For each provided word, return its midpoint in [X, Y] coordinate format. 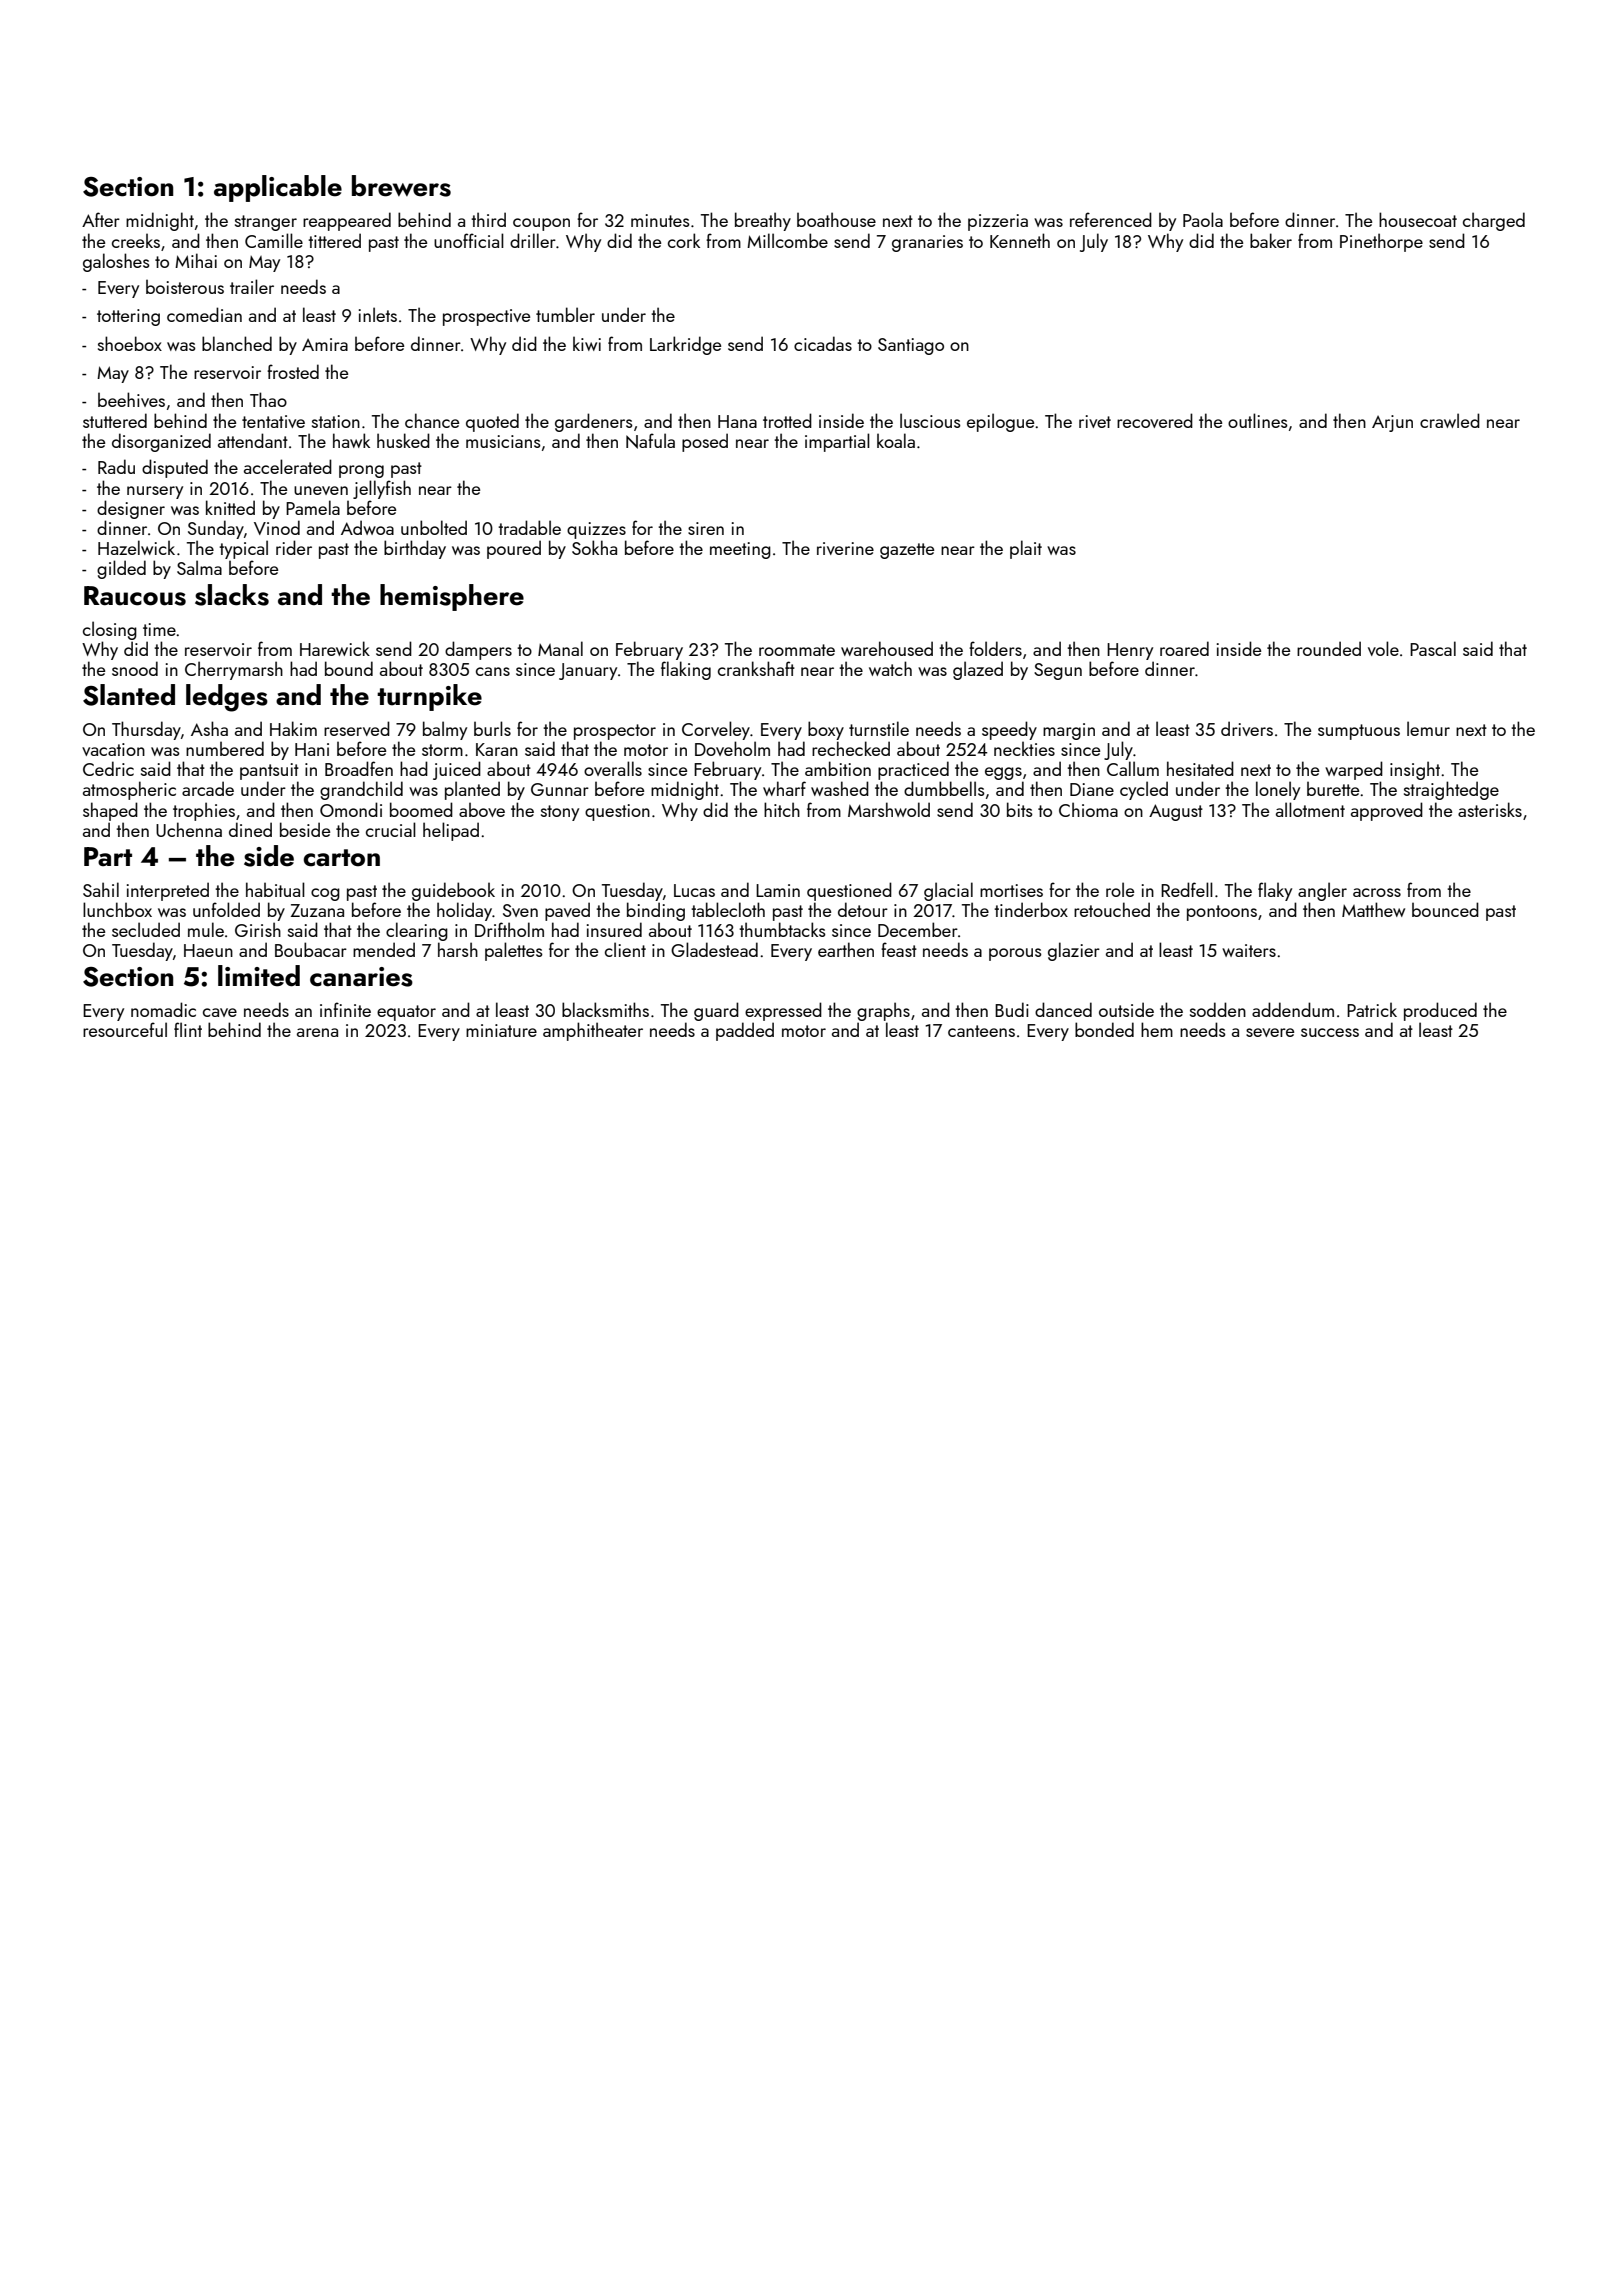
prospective [486, 317]
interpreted [168, 891]
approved [1387, 811]
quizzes [596, 530]
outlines [1258, 420]
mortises [1011, 890]
